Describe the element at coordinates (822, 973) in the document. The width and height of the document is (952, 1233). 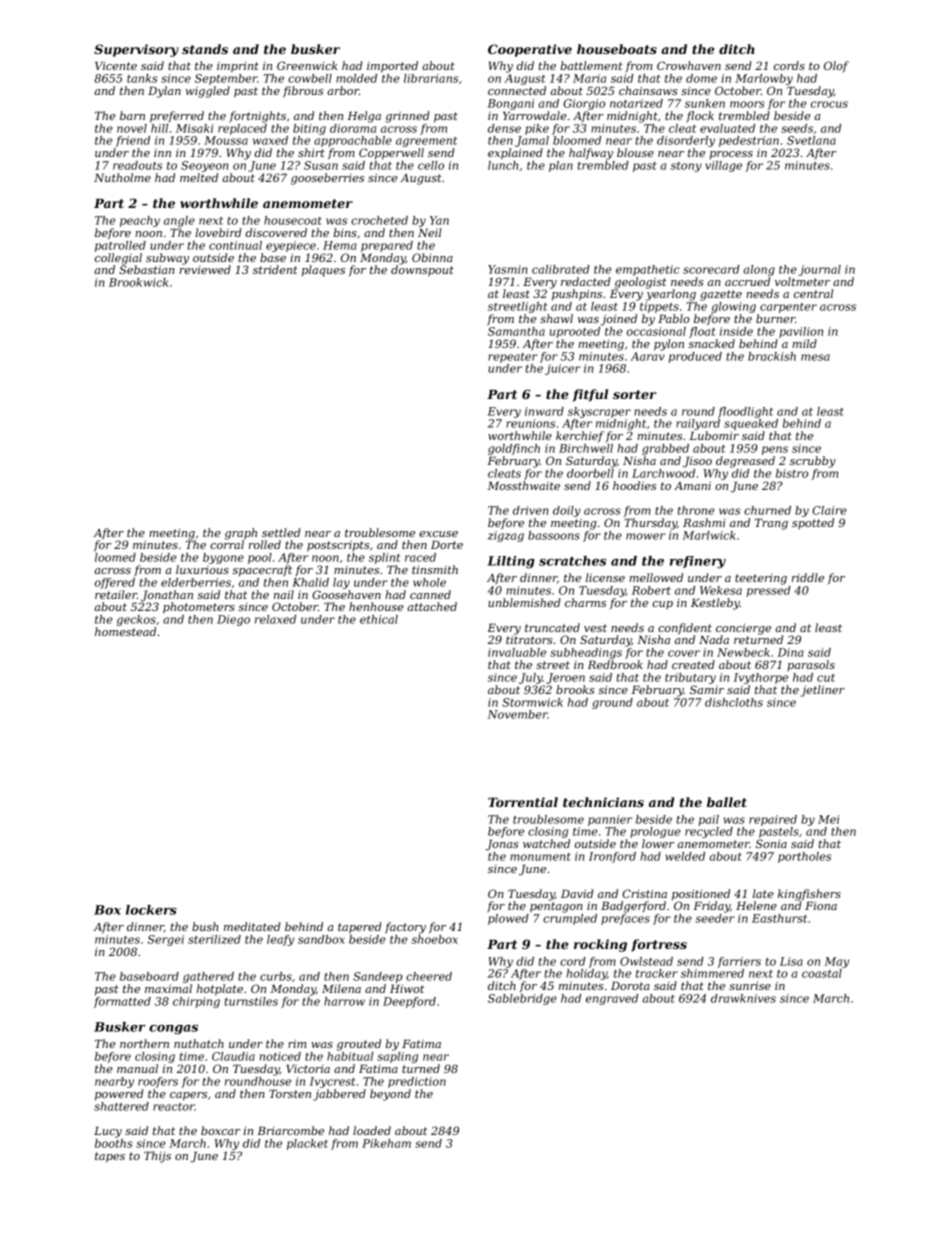
I see `coastal` at that location.
